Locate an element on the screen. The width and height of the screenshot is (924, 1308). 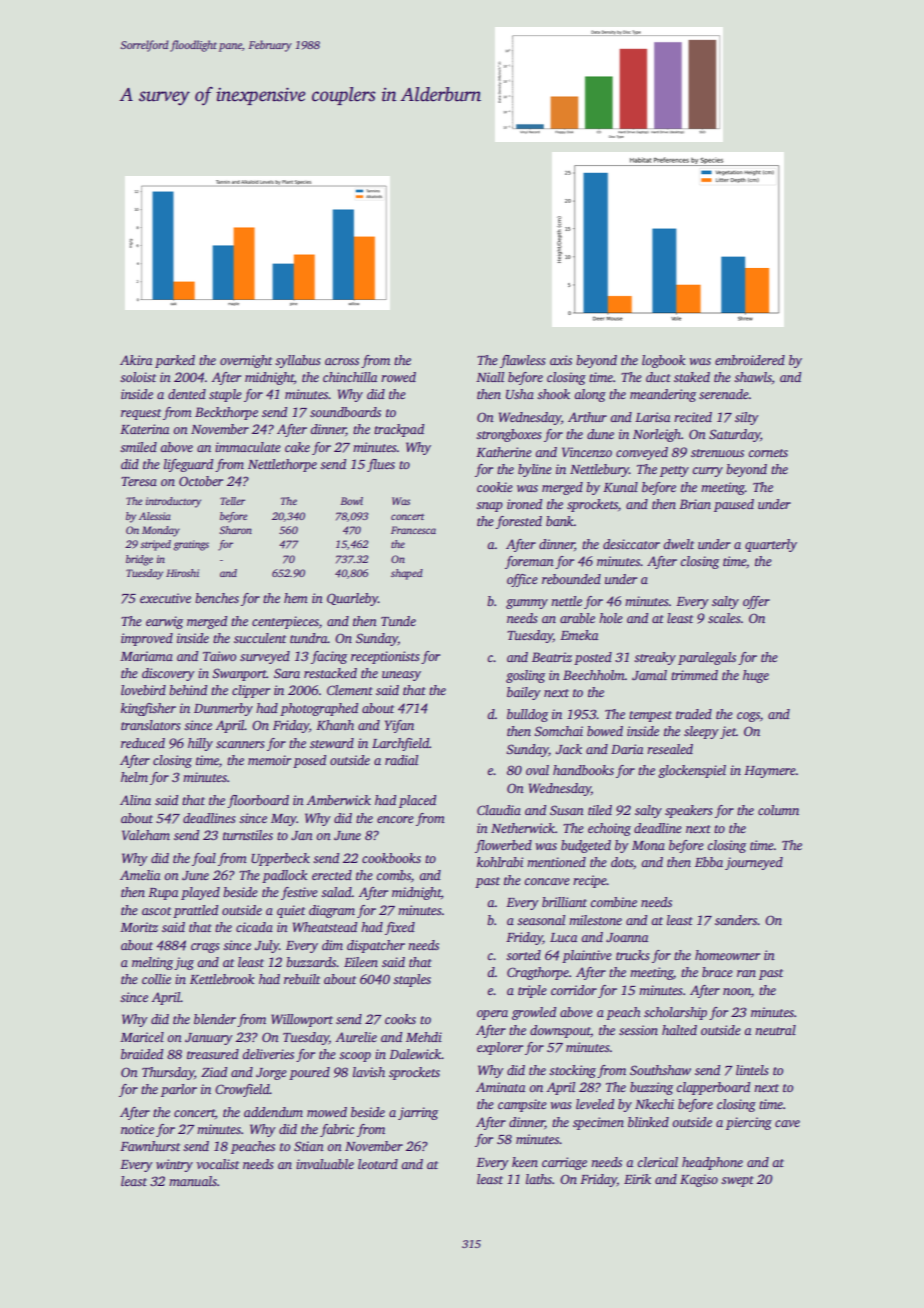
offer is located at coordinates (756, 602).
